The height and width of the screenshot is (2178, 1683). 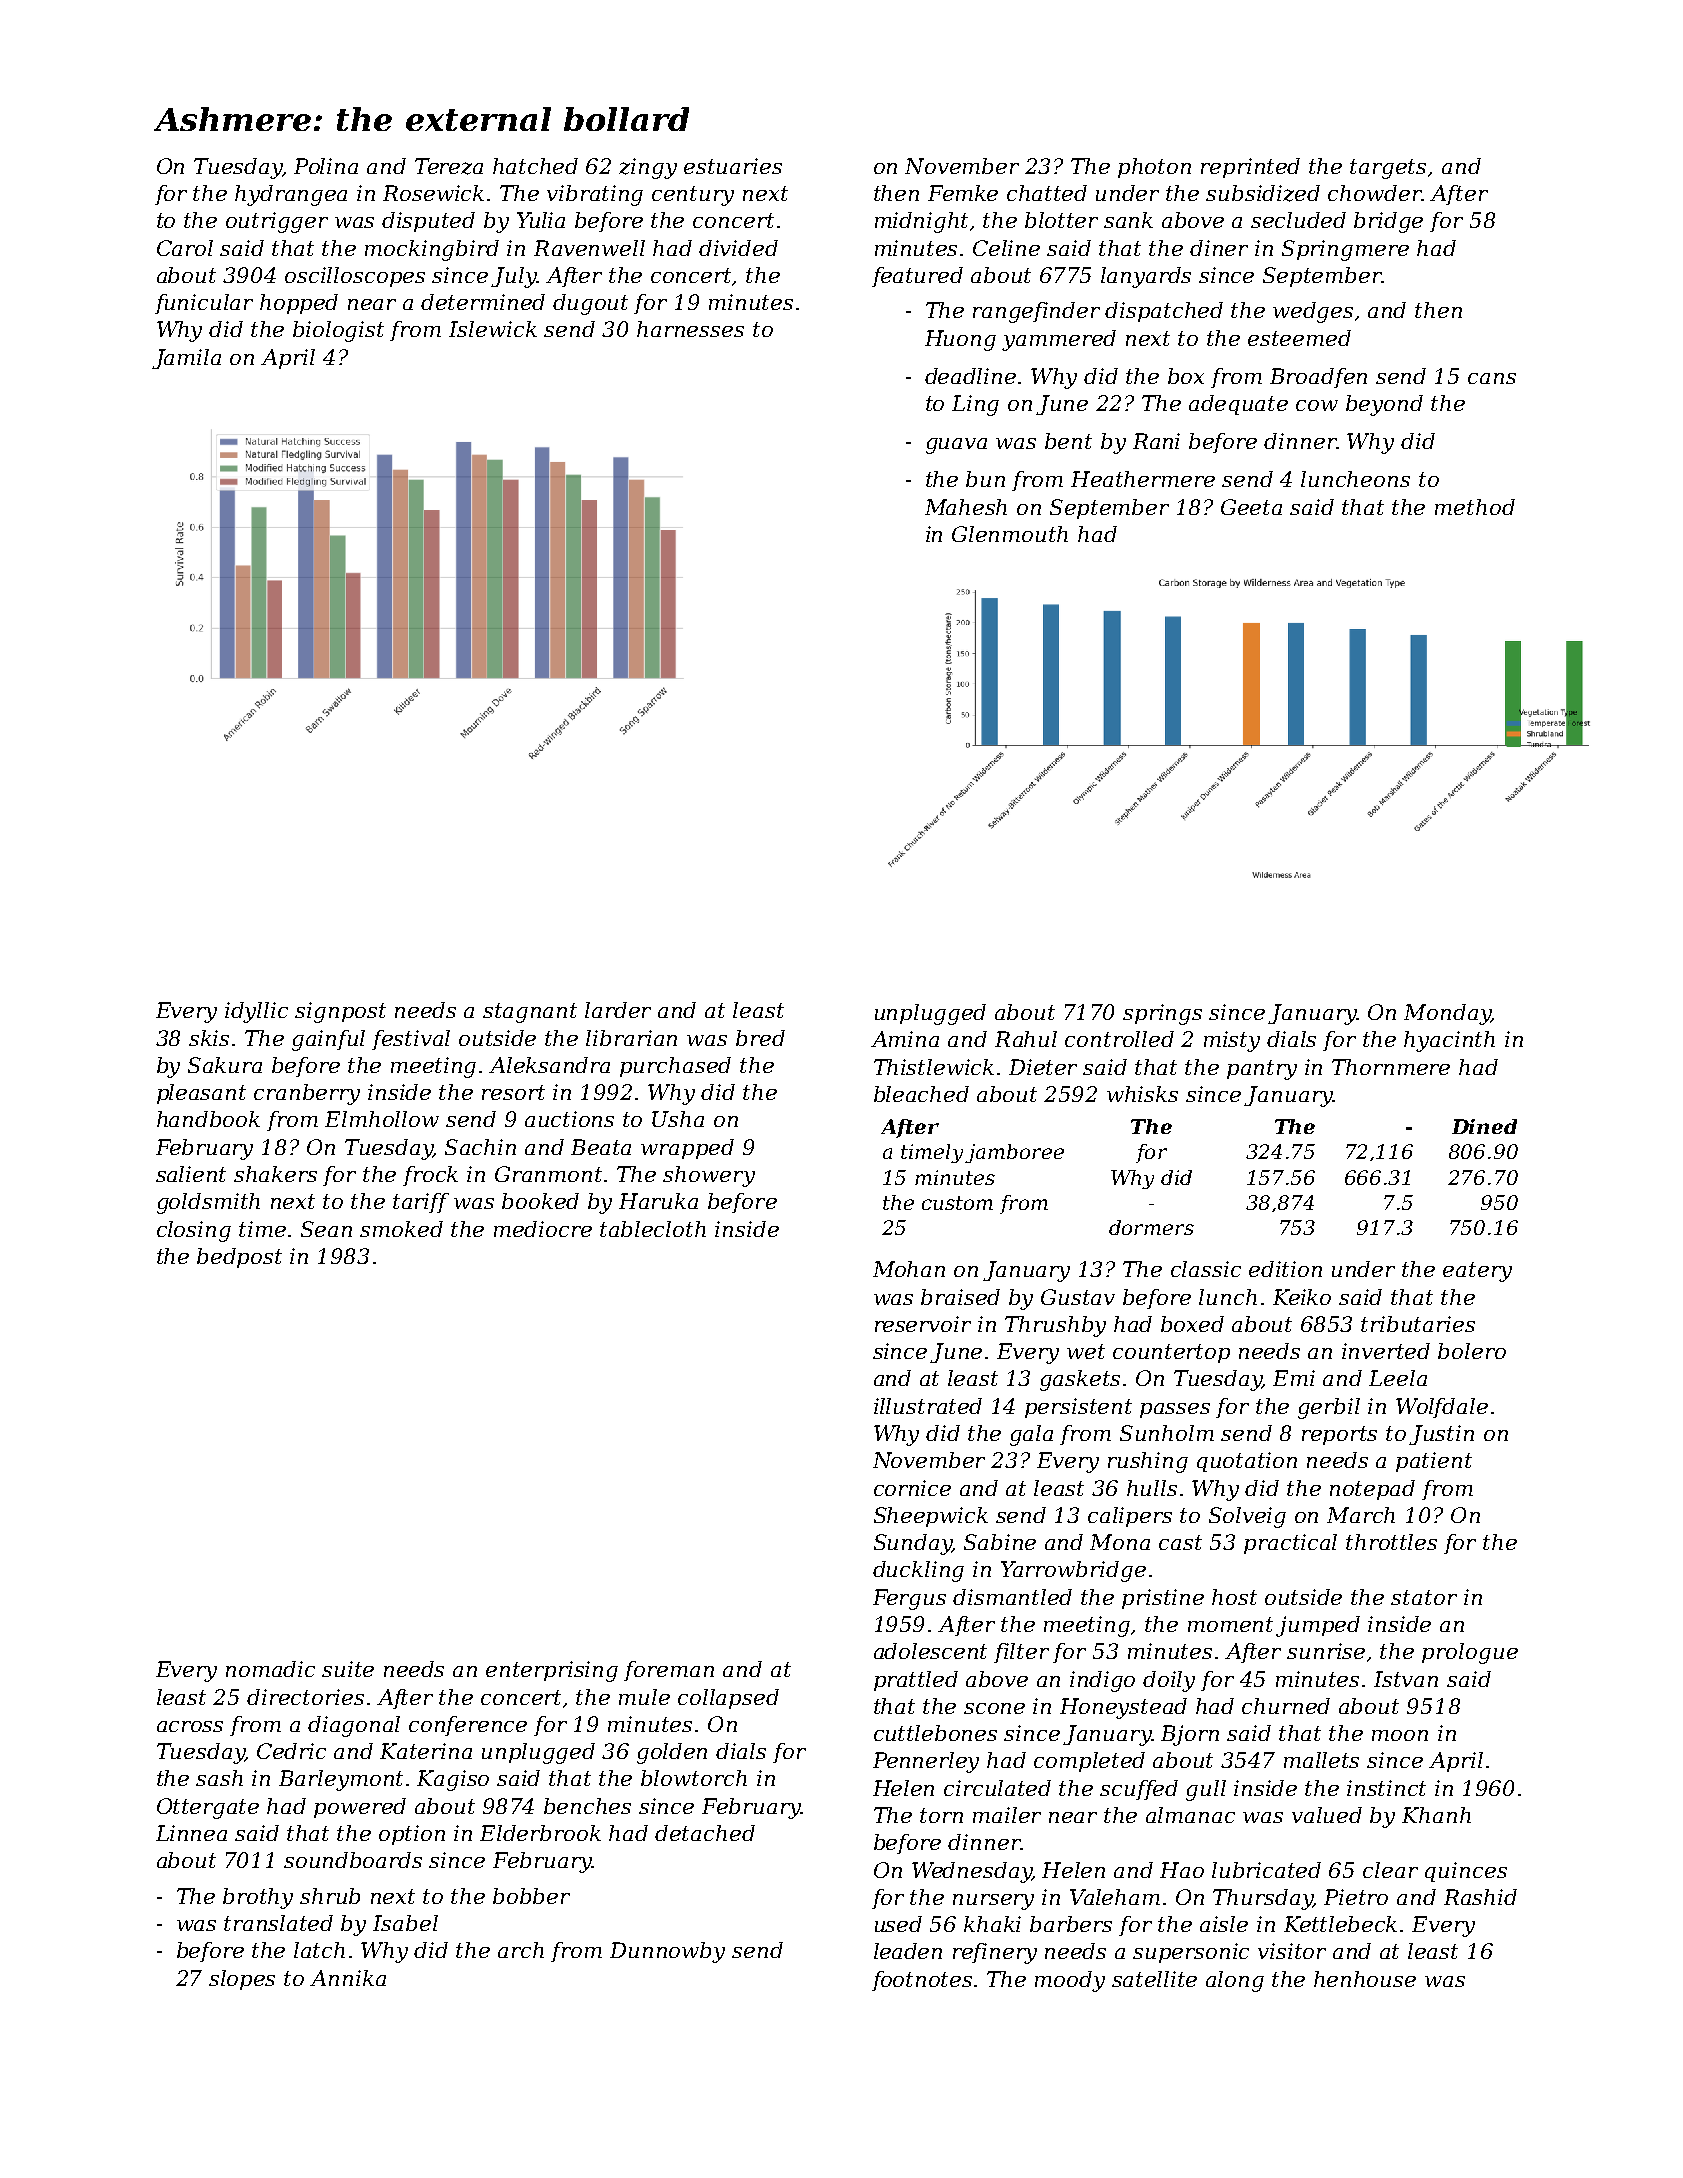 I want to click on featured, so click(x=917, y=277).
